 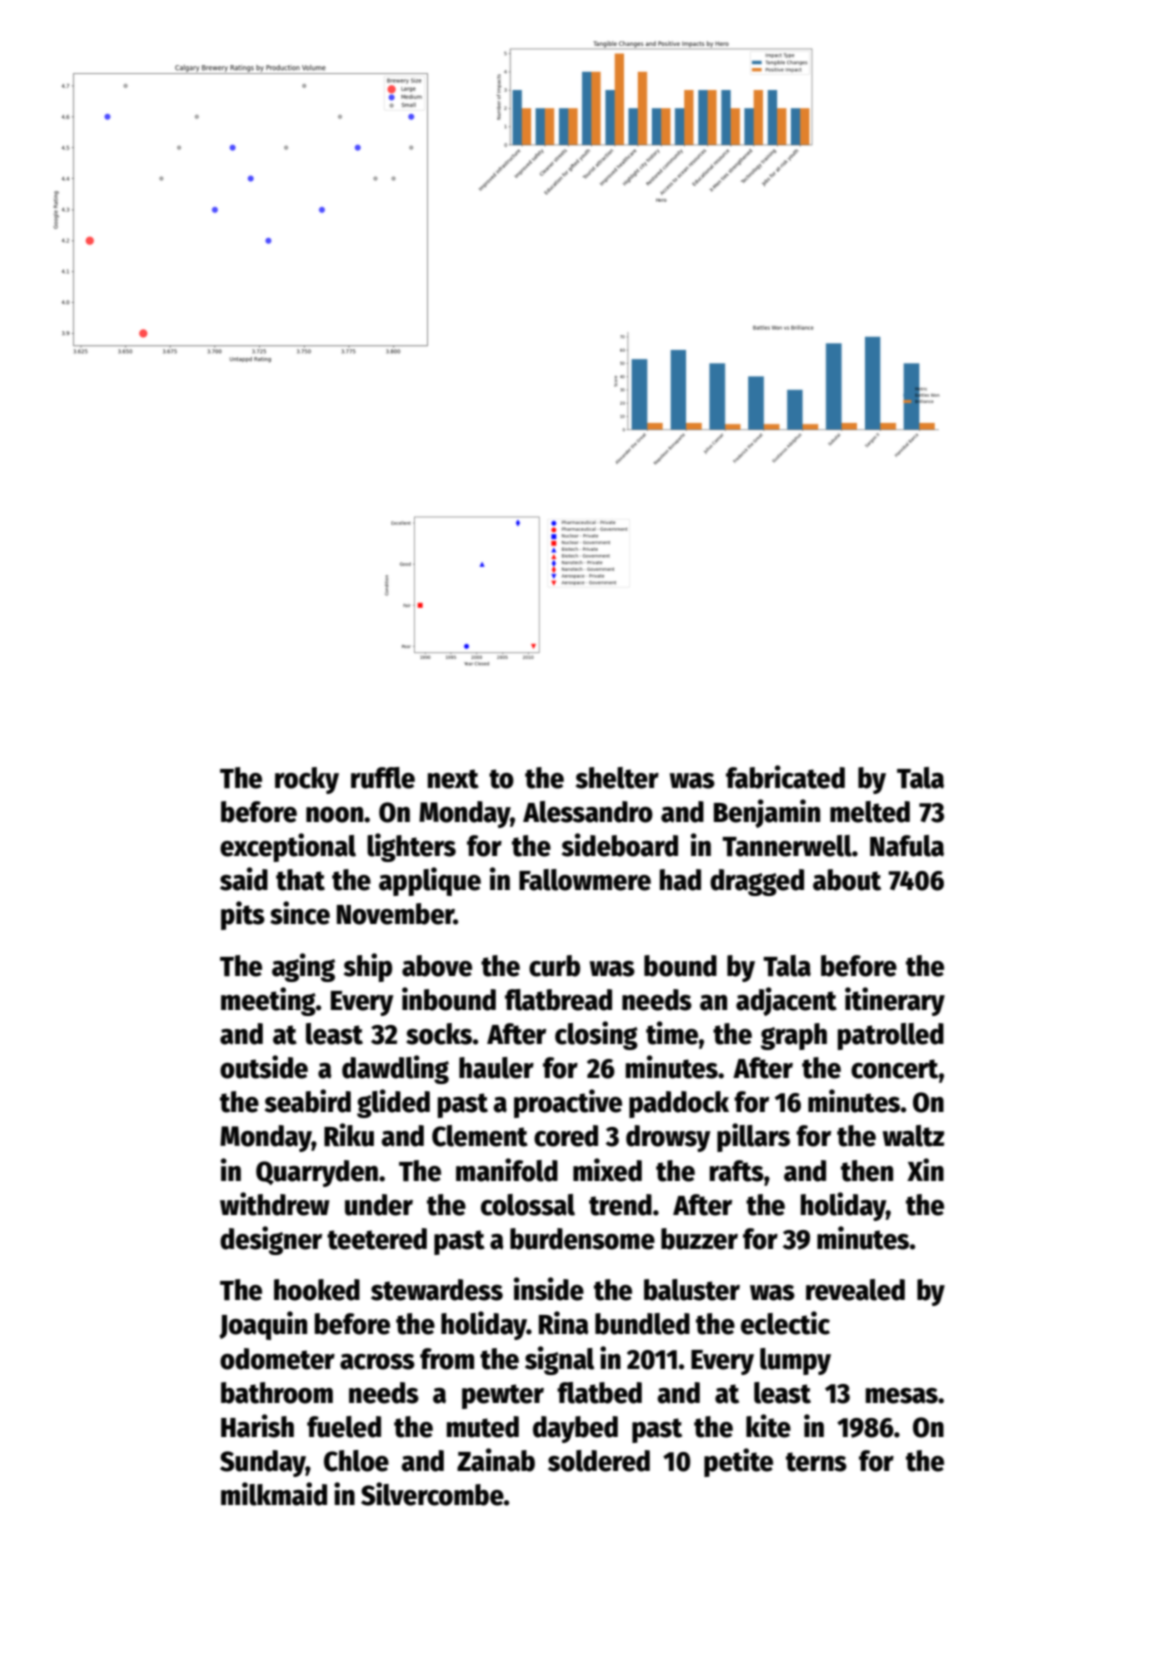 I want to click on pillars, so click(x=753, y=1137).
